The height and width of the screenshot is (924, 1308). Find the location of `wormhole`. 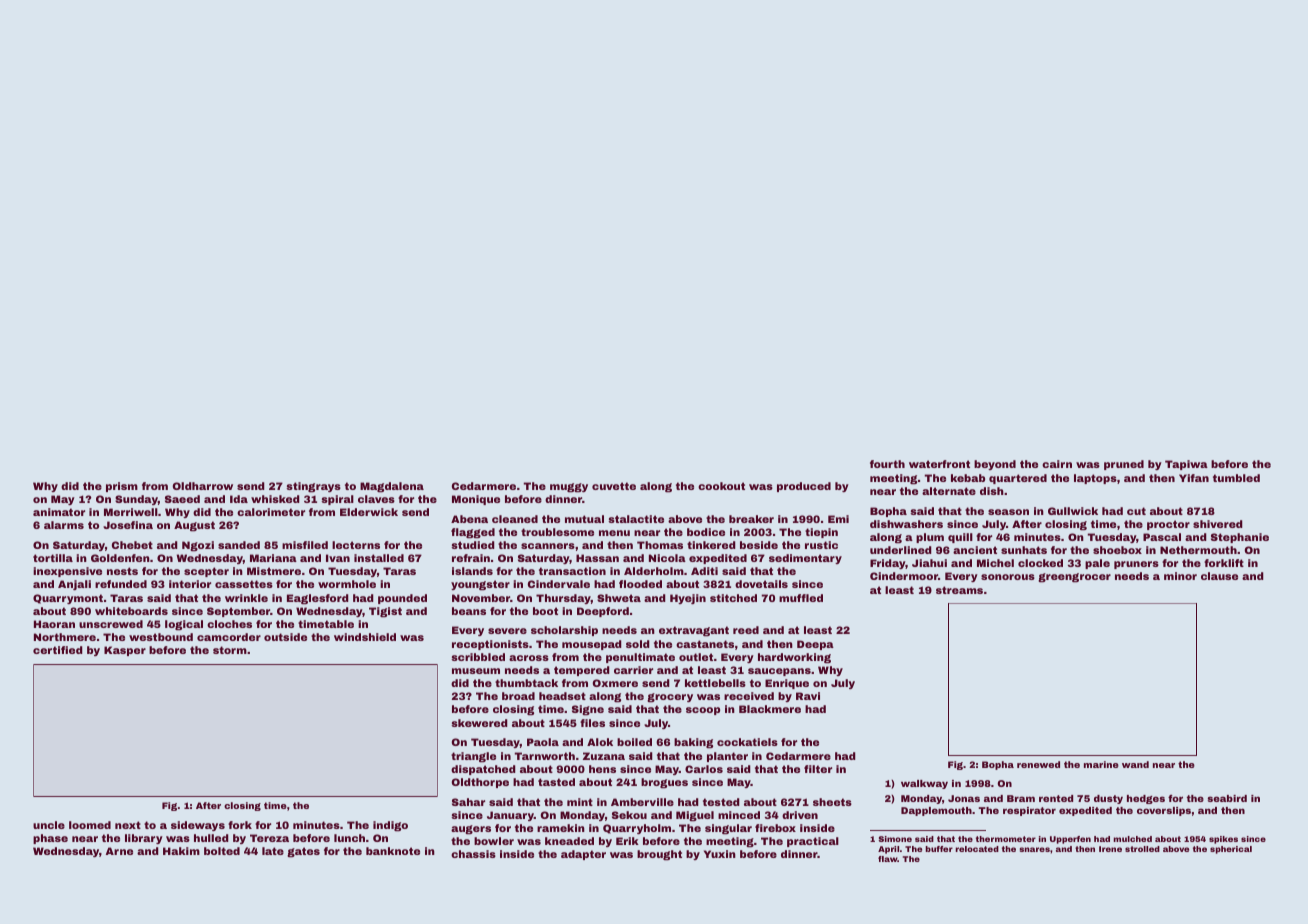

wormhole is located at coordinates (347, 584).
